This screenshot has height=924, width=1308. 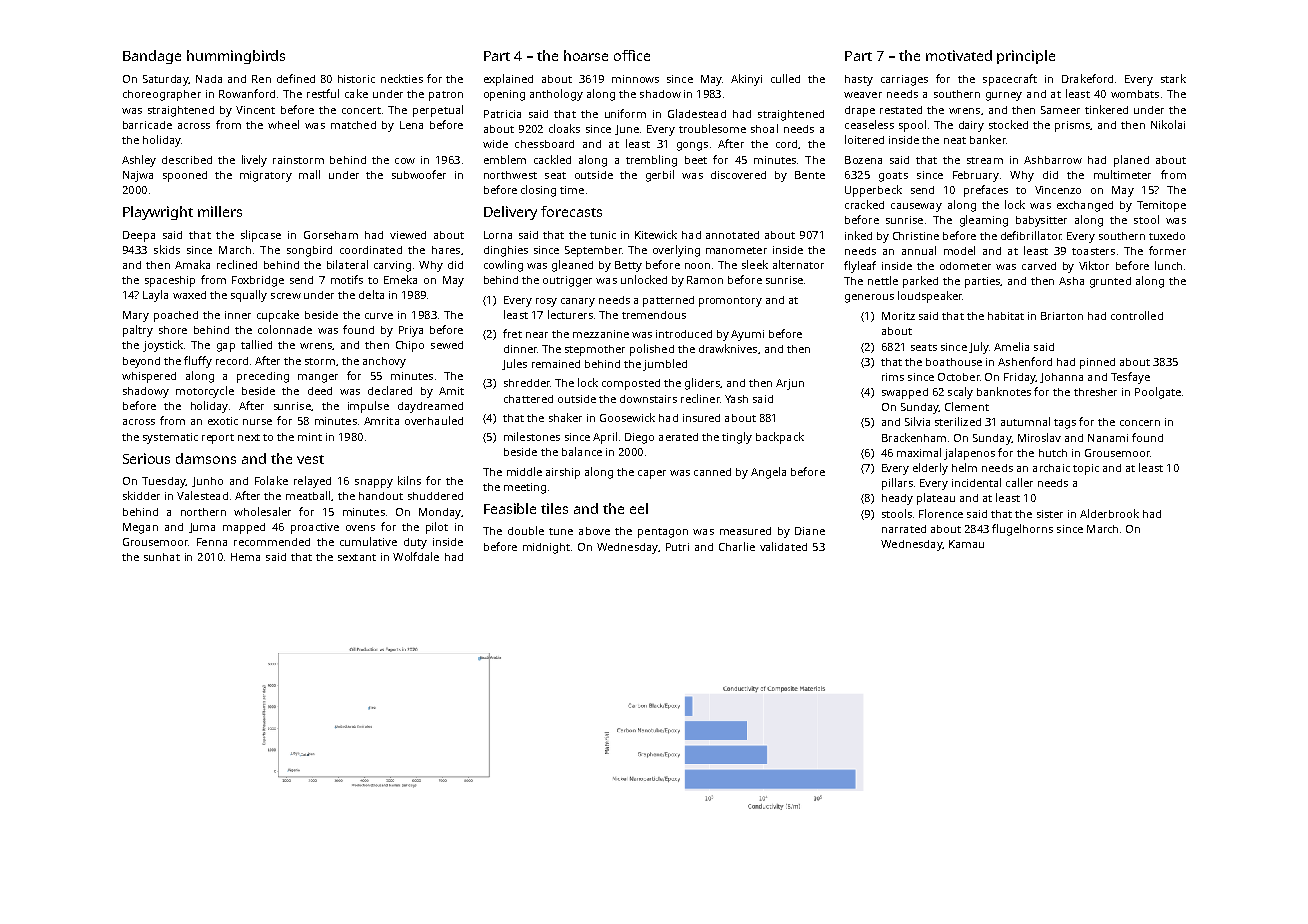 I want to click on aerated, so click(x=678, y=437).
